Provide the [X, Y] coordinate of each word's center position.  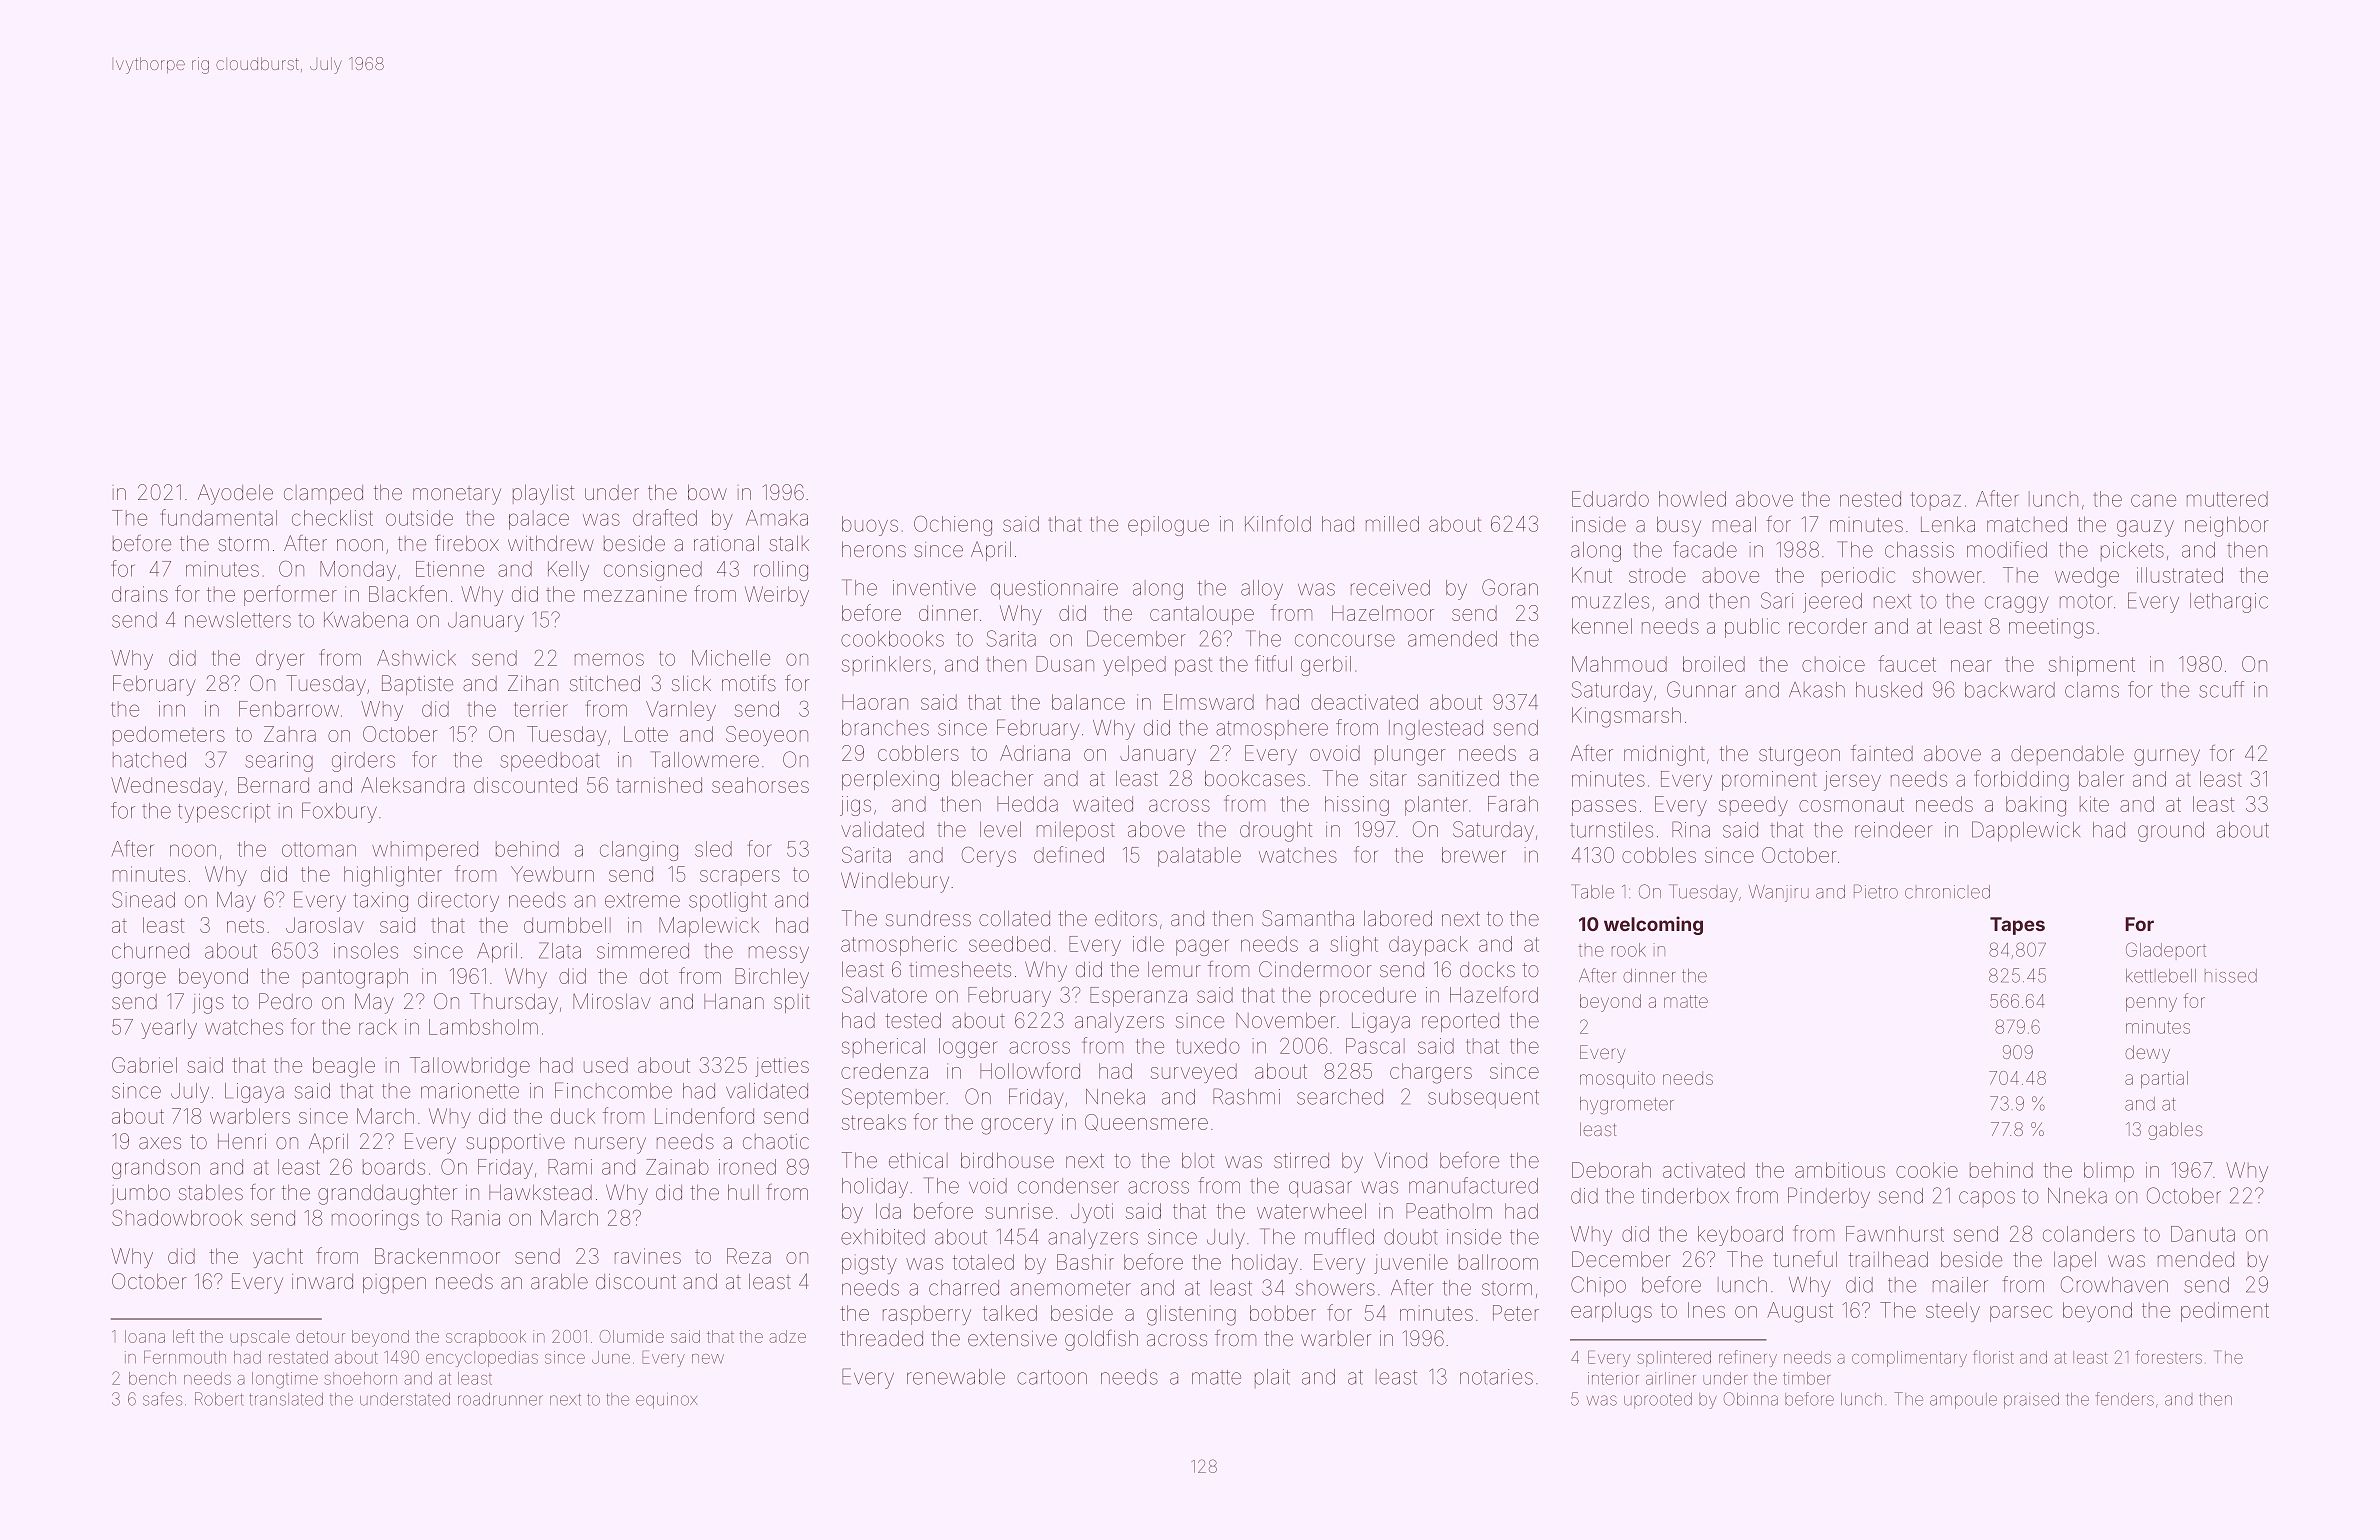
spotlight [728, 902]
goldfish [1101, 1340]
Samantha [1308, 918]
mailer [1960, 1285]
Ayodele [235, 494]
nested [1870, 499]
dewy [2147, 1054]
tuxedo [1208, 1046]
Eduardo [1610, 499]
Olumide [632, 1336]
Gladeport [2166, 951]
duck [573, 1116]
